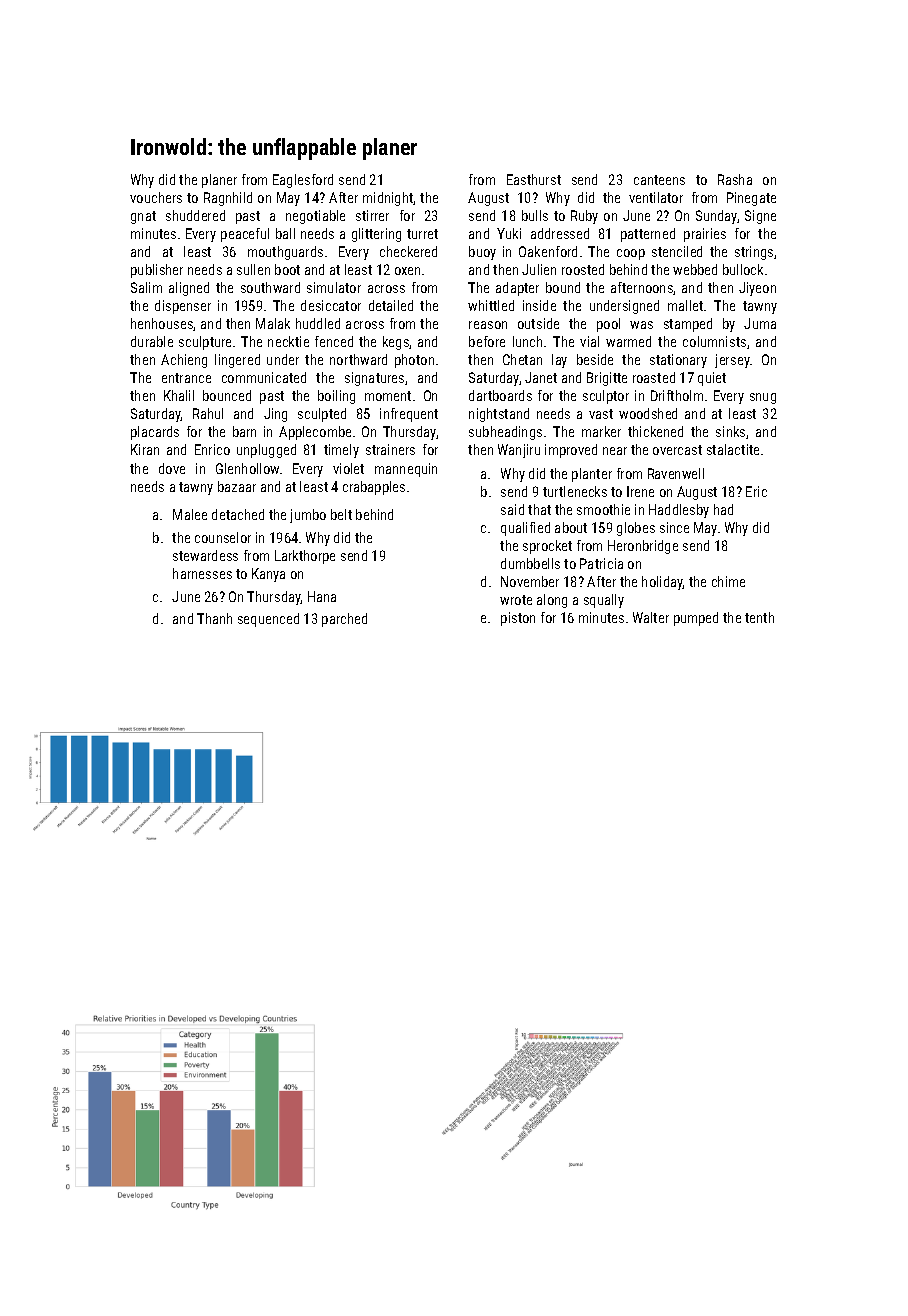 This screenshot has height=1316, width=908. Describe the element at coordinates (195, 215) in the screenshot. I see `shuddered` at that location.
